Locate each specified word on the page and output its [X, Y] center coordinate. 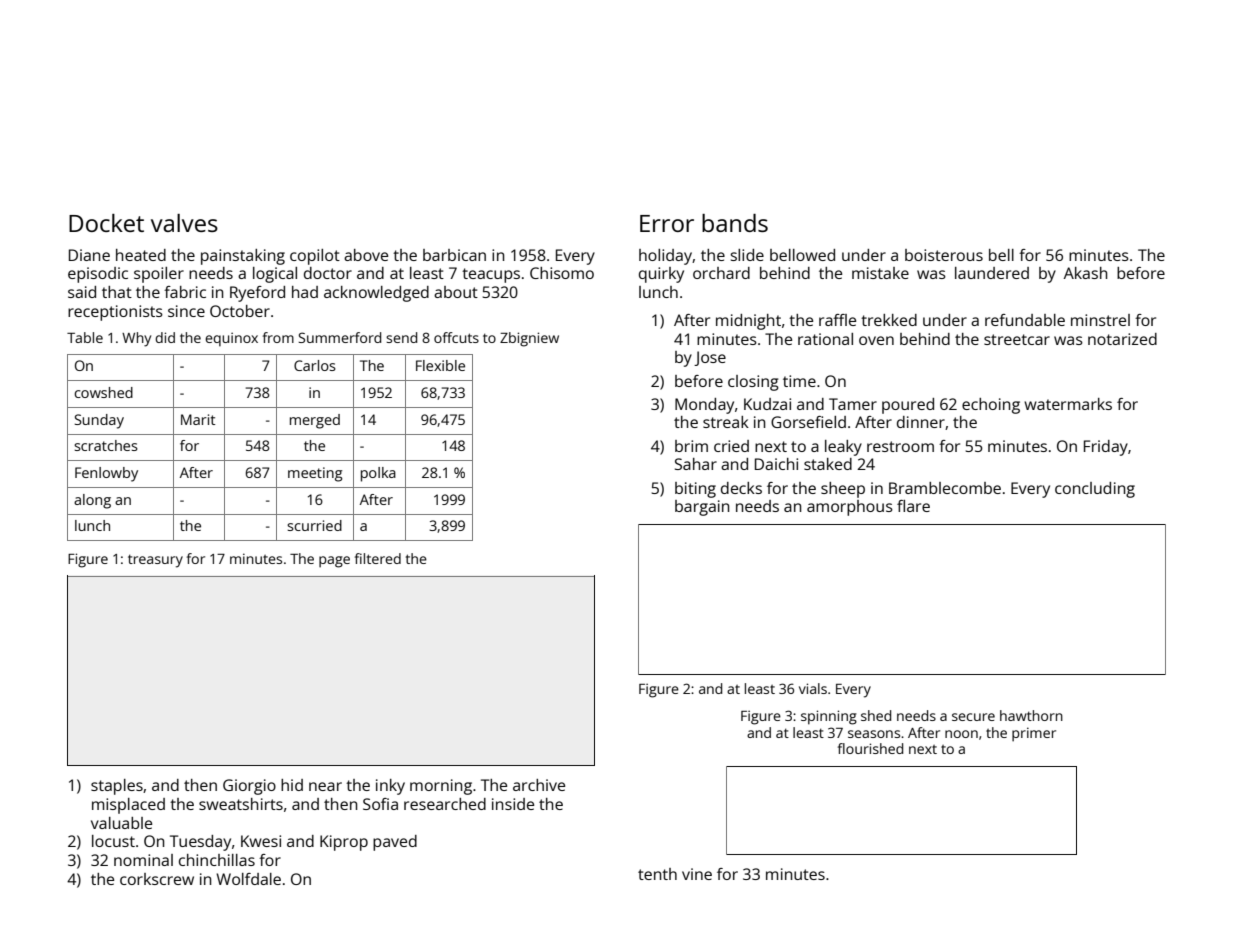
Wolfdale [248, 879]
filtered [378, 558]
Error [667, 223]
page [334, 562]
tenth [657, 874]
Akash [1086, 273]
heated [141, 255]
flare [913, 506]
